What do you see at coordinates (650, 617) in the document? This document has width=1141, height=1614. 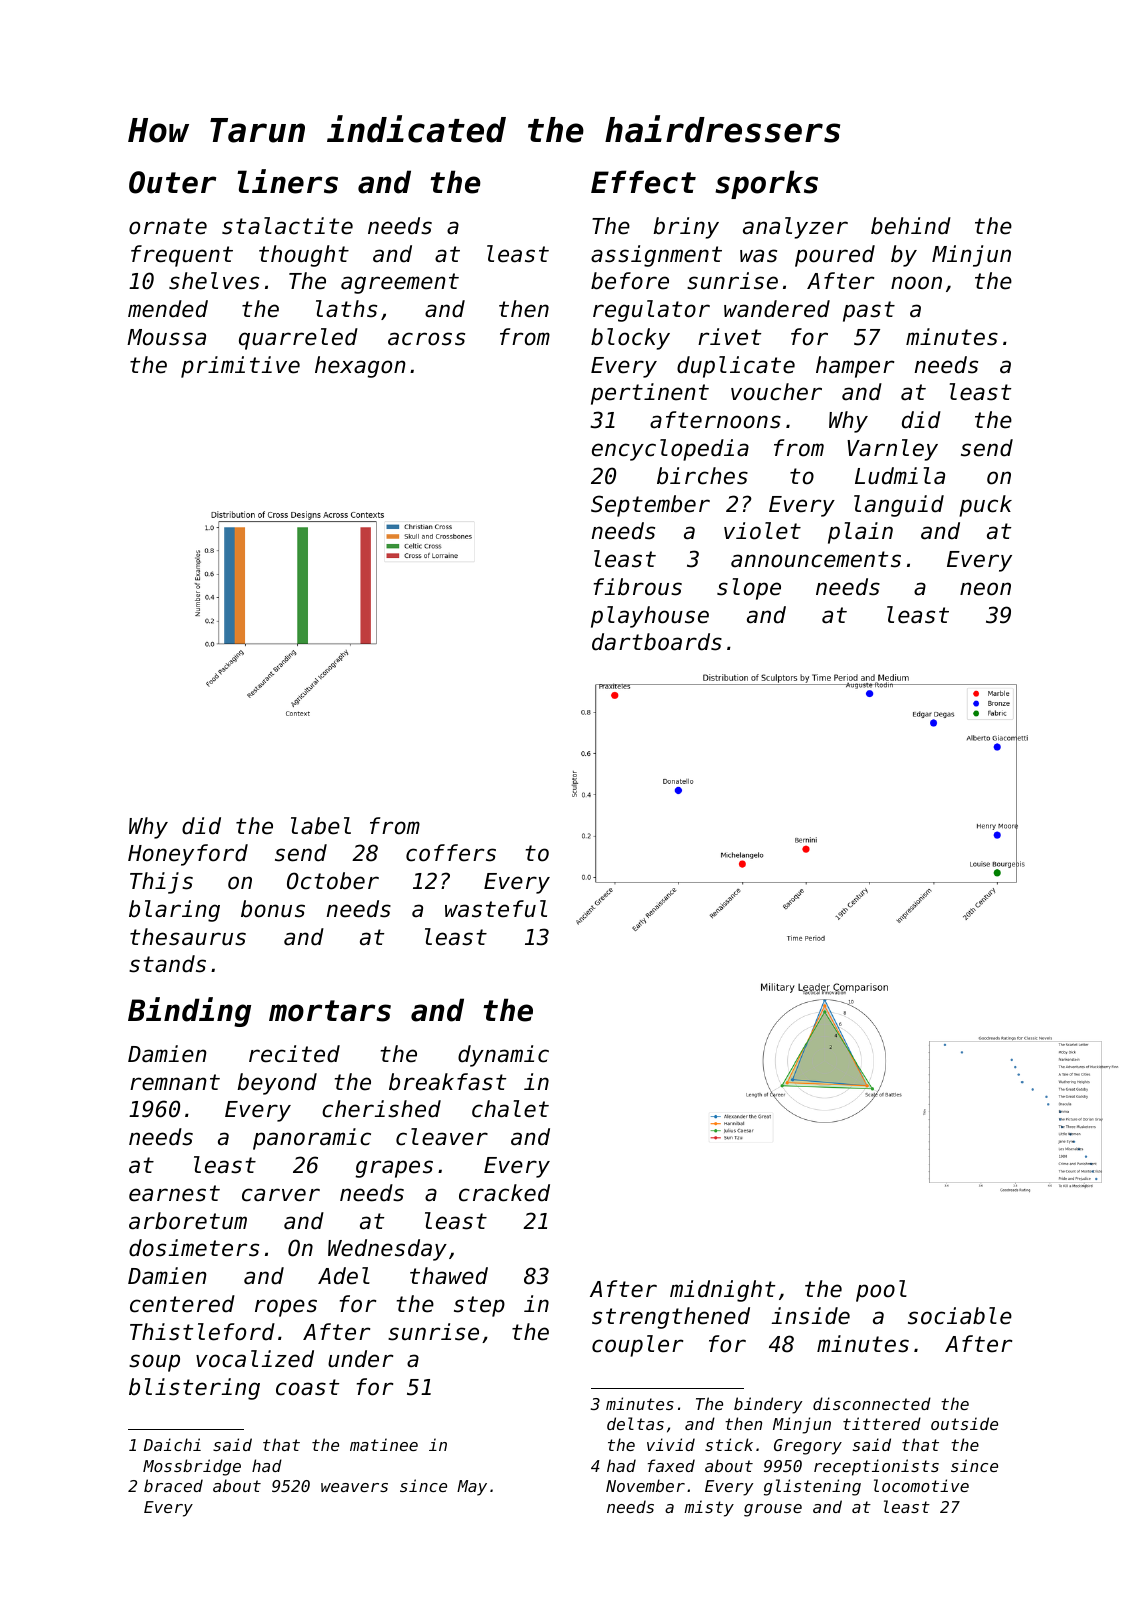 I see `playhouse` at bounding box center [650, 617].
